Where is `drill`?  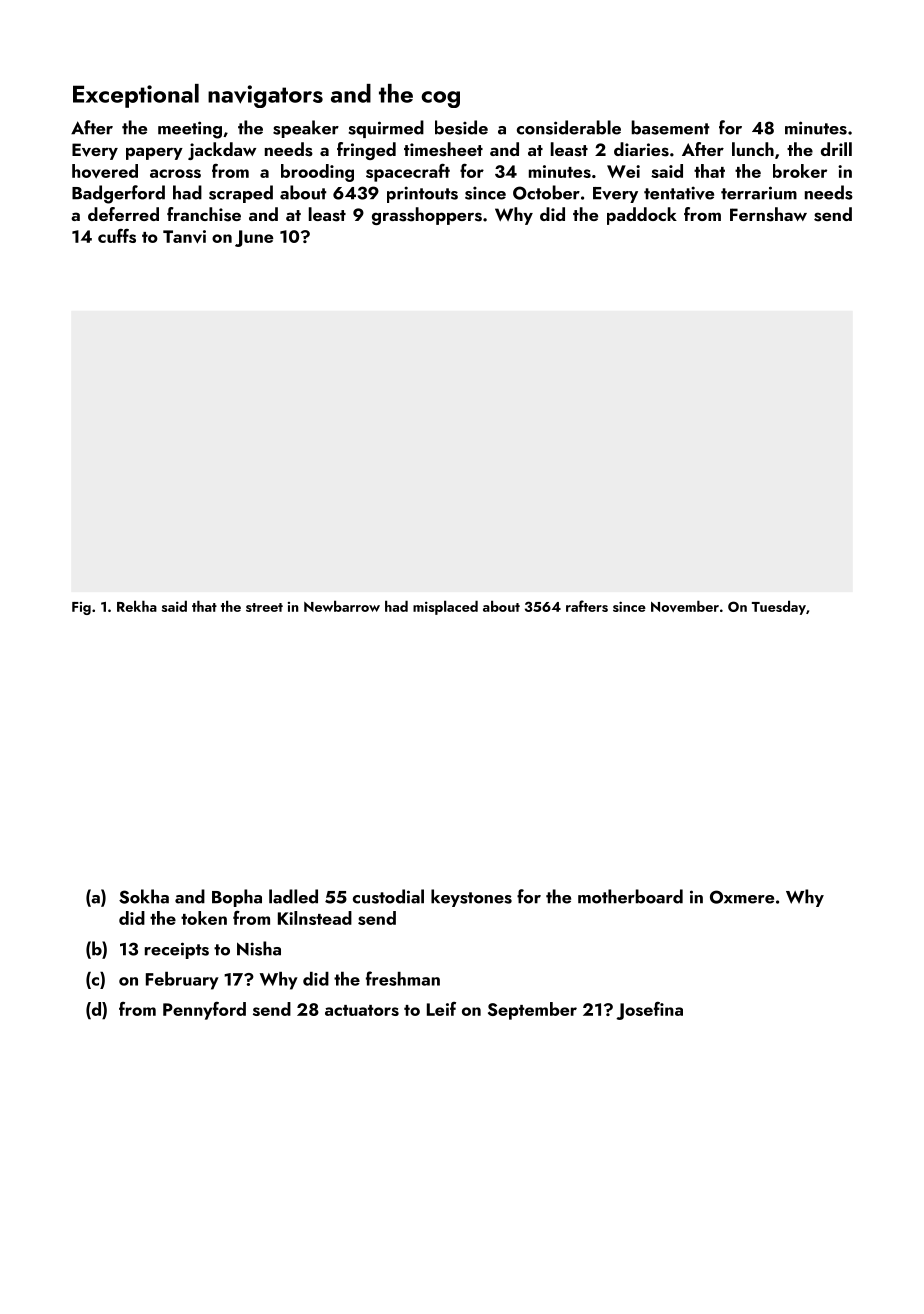 drill is located at coordinates (836, 149).
